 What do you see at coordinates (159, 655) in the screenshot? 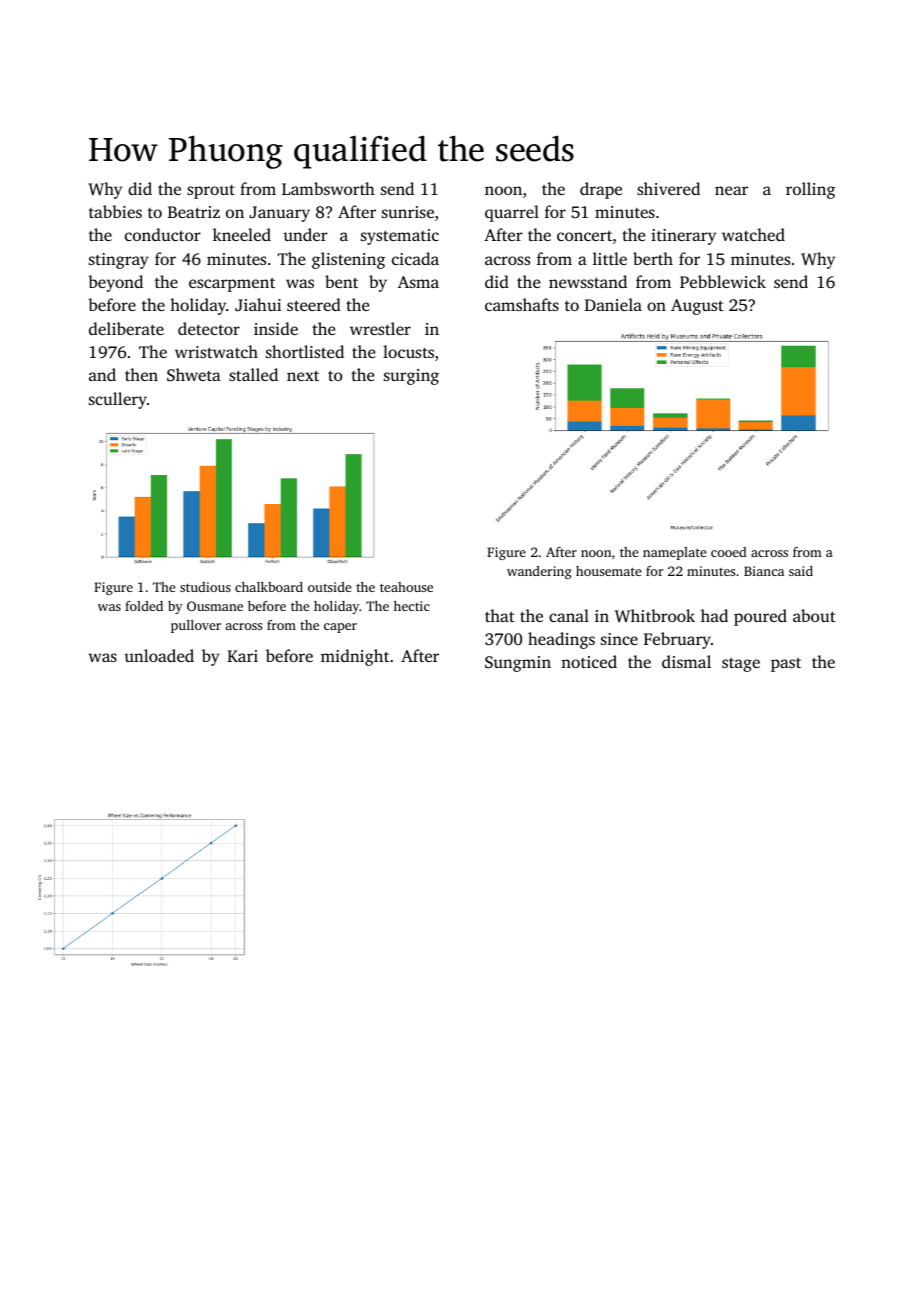
I see `unloaded` at bounding box center [159, 655].
